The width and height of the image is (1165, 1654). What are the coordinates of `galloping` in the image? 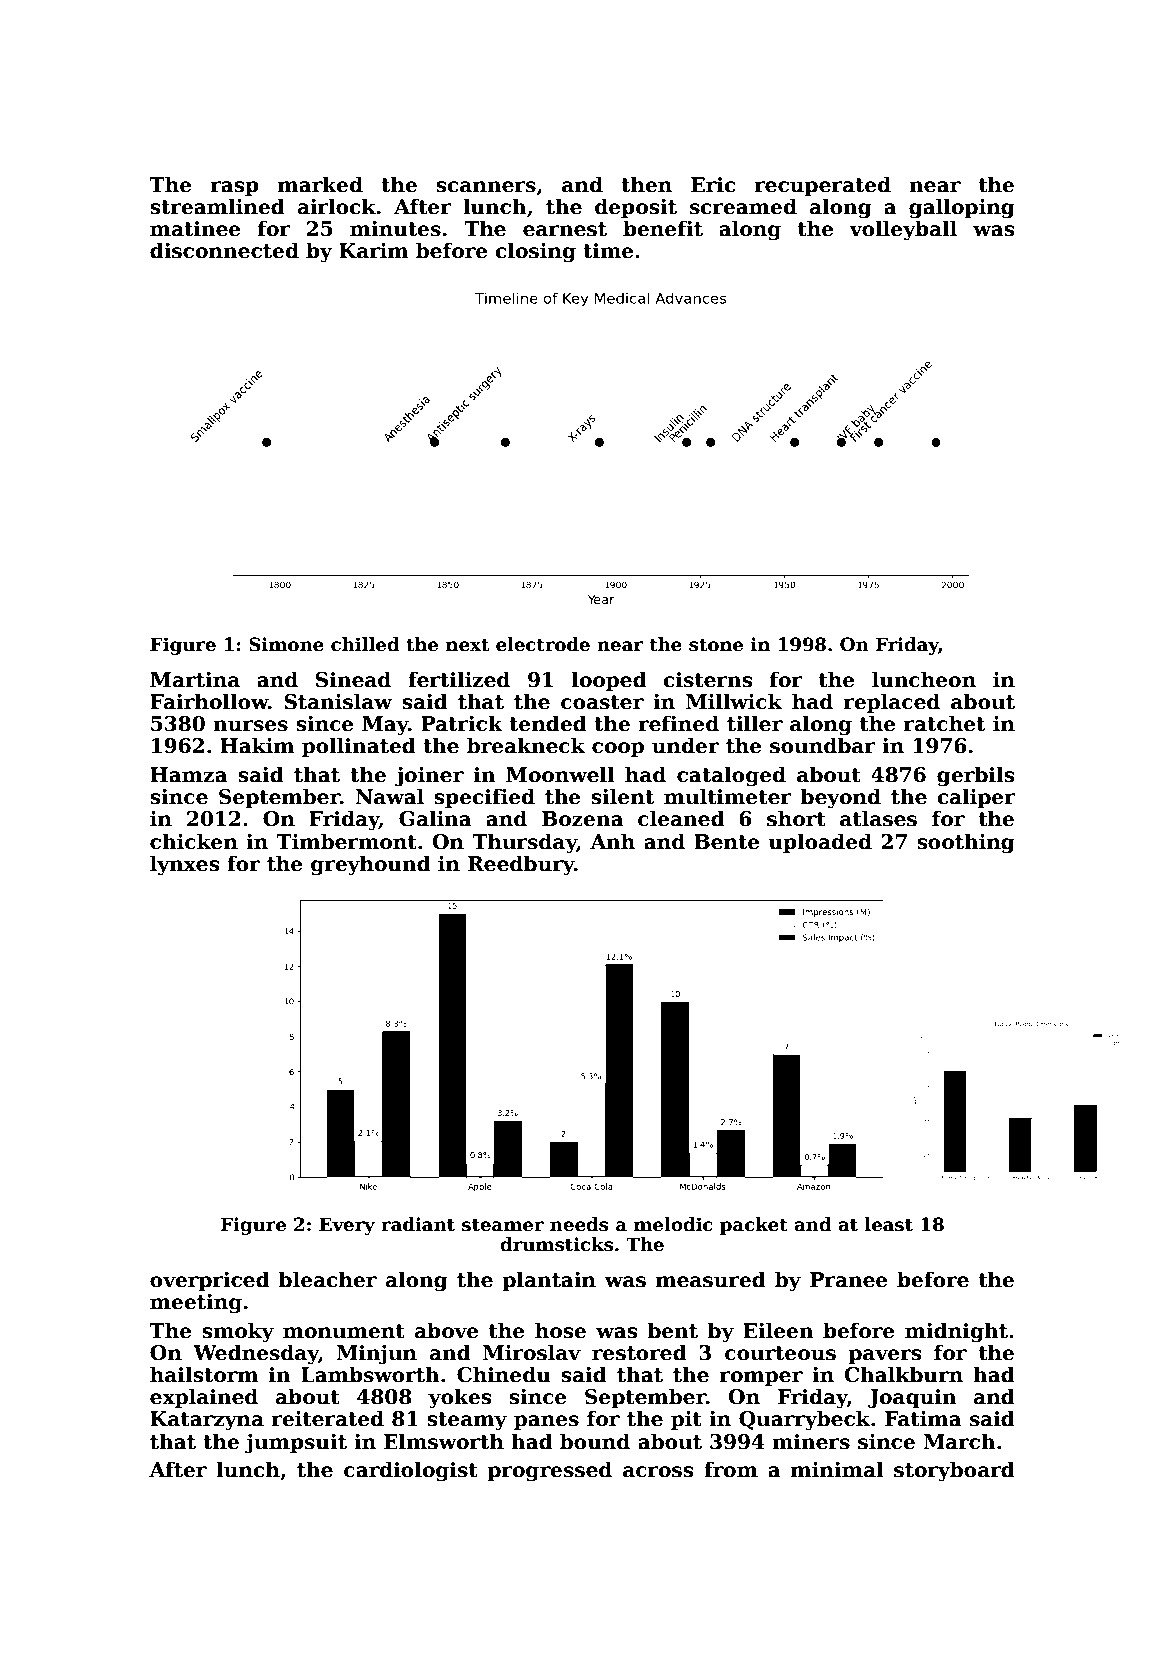 It's located at (962, 208).
